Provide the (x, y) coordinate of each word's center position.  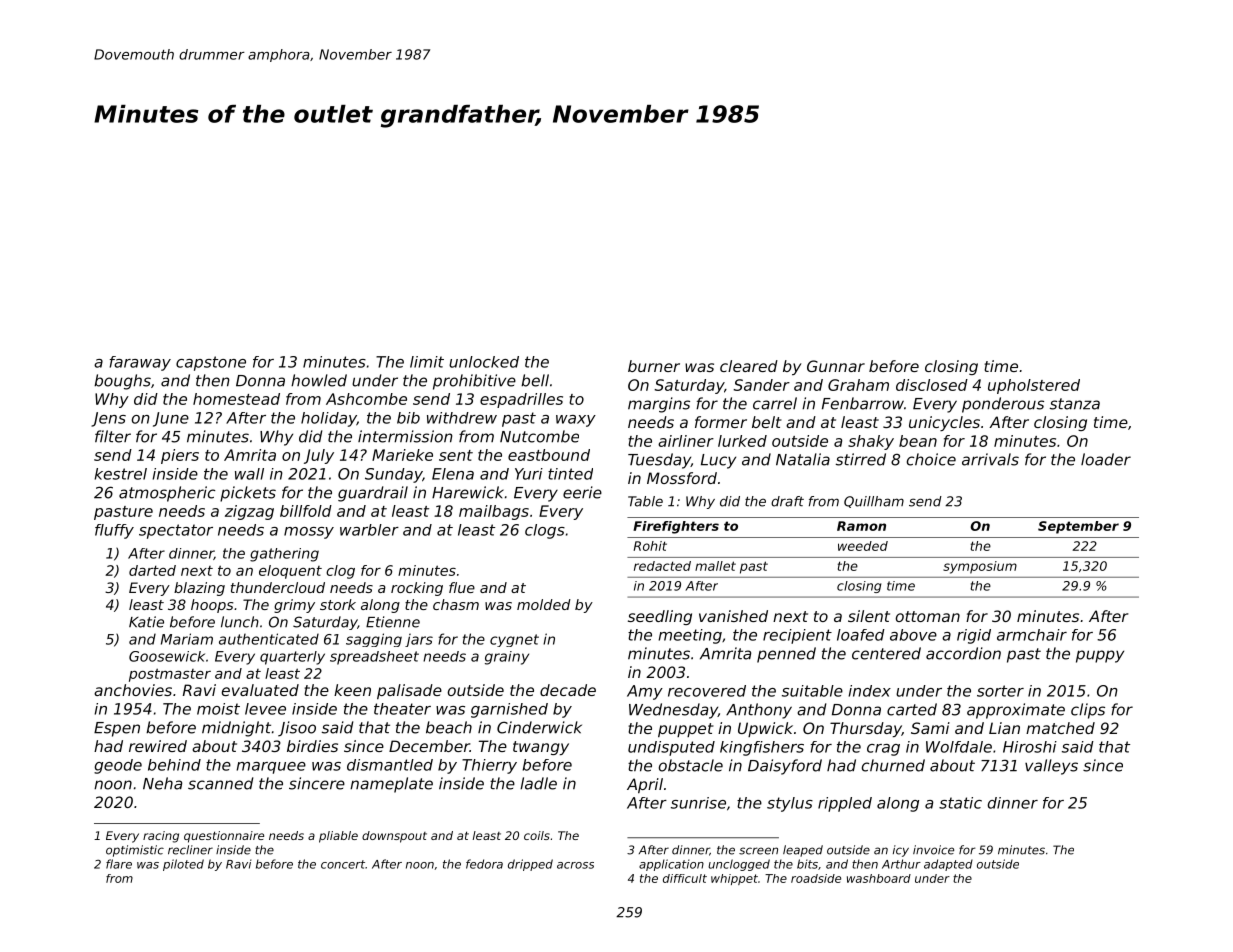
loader (1106, 459)
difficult (685, 878)
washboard (879, 878)
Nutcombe (539, 436)
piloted (183, 865)
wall (249, 474)
